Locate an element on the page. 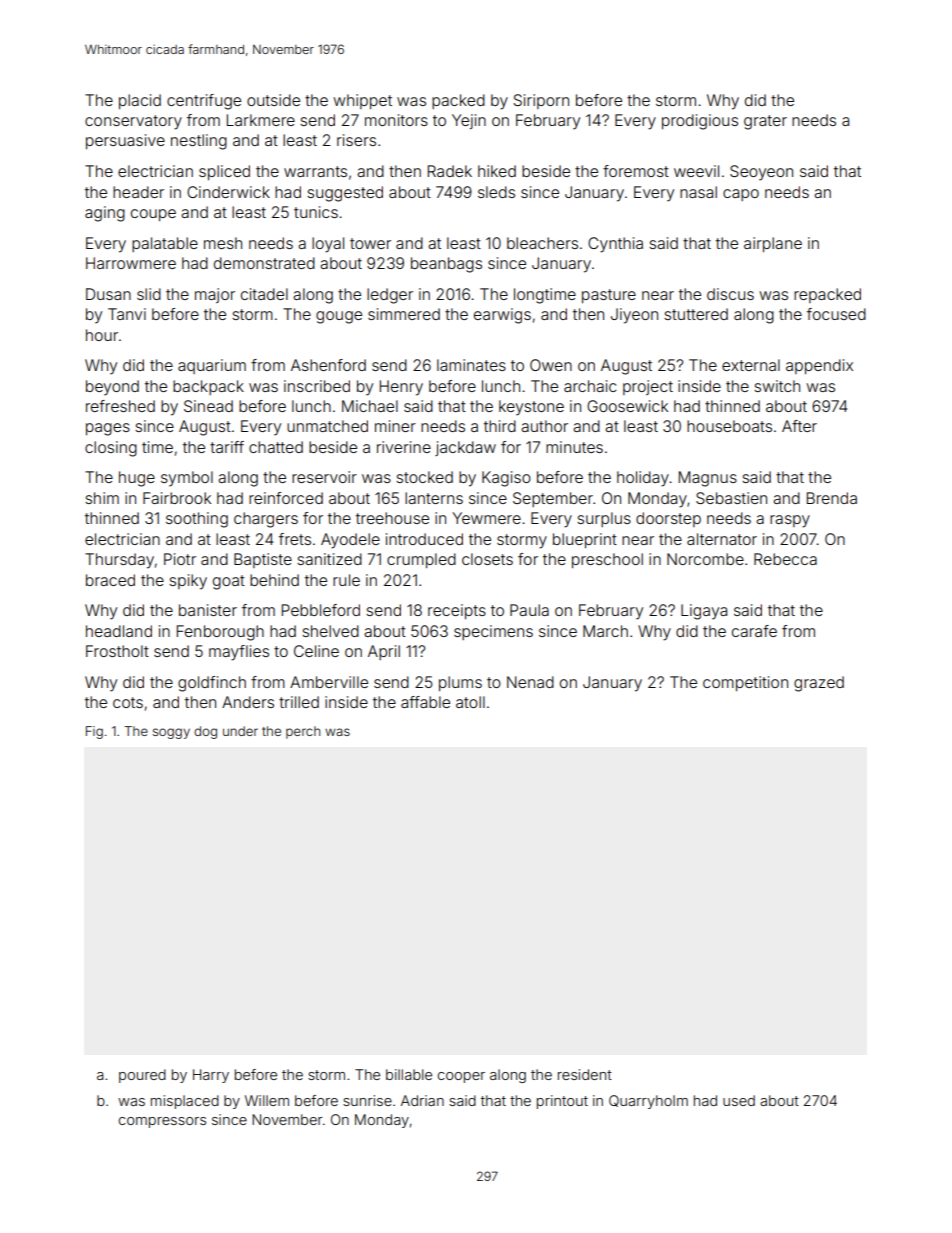  Fig is located at coordinates (94, 732).
